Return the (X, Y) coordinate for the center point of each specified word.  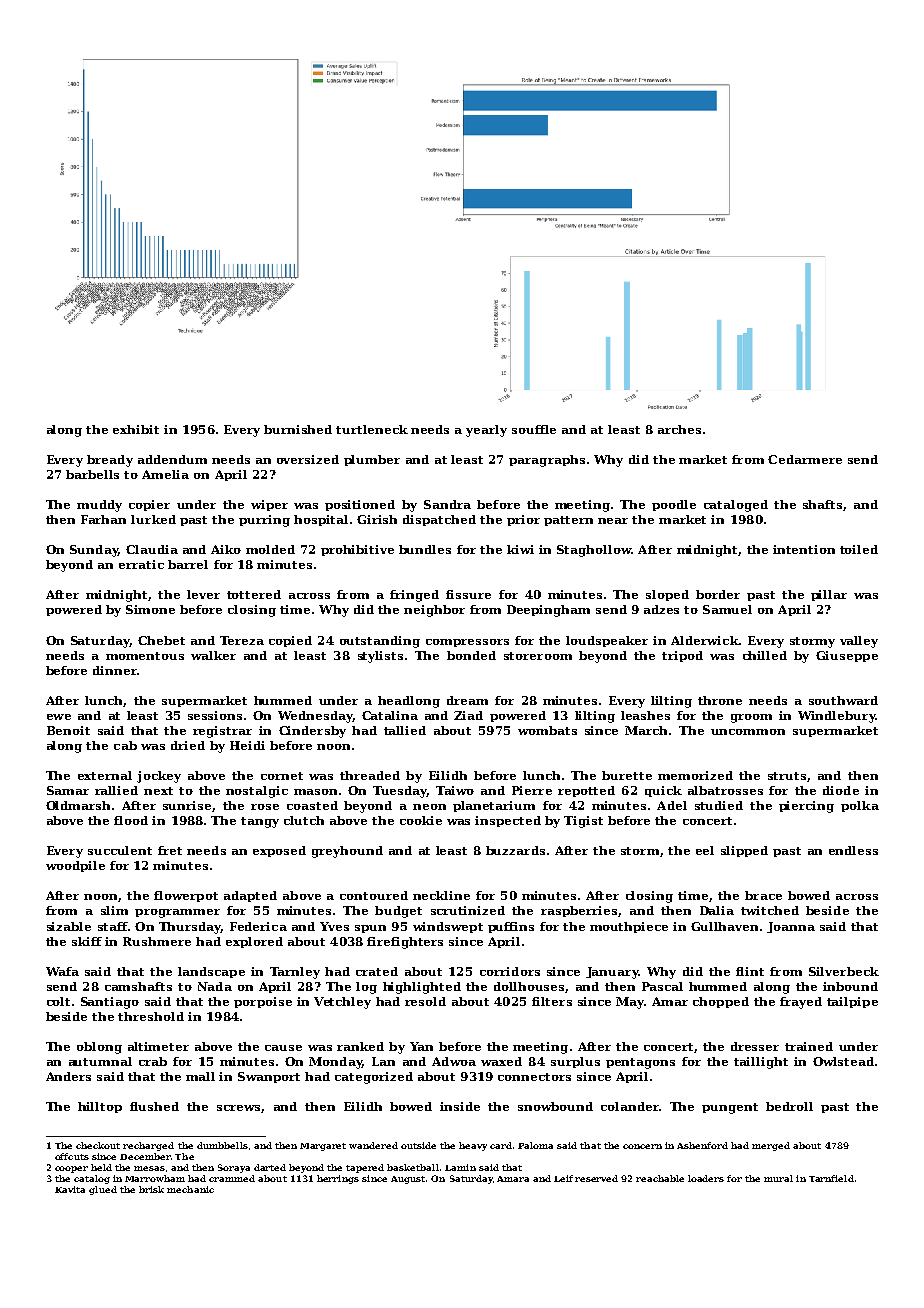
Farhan (103, 519)
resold (425, 1001)
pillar (829, 595)
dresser (755, 1046)
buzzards (515, 850)
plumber (372, 460)
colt (58, 1001)
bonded (471, 655)
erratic (141, 564)
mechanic (190, 1189)
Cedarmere (805, 459)
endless (853, 850)
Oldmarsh (78, 805)
